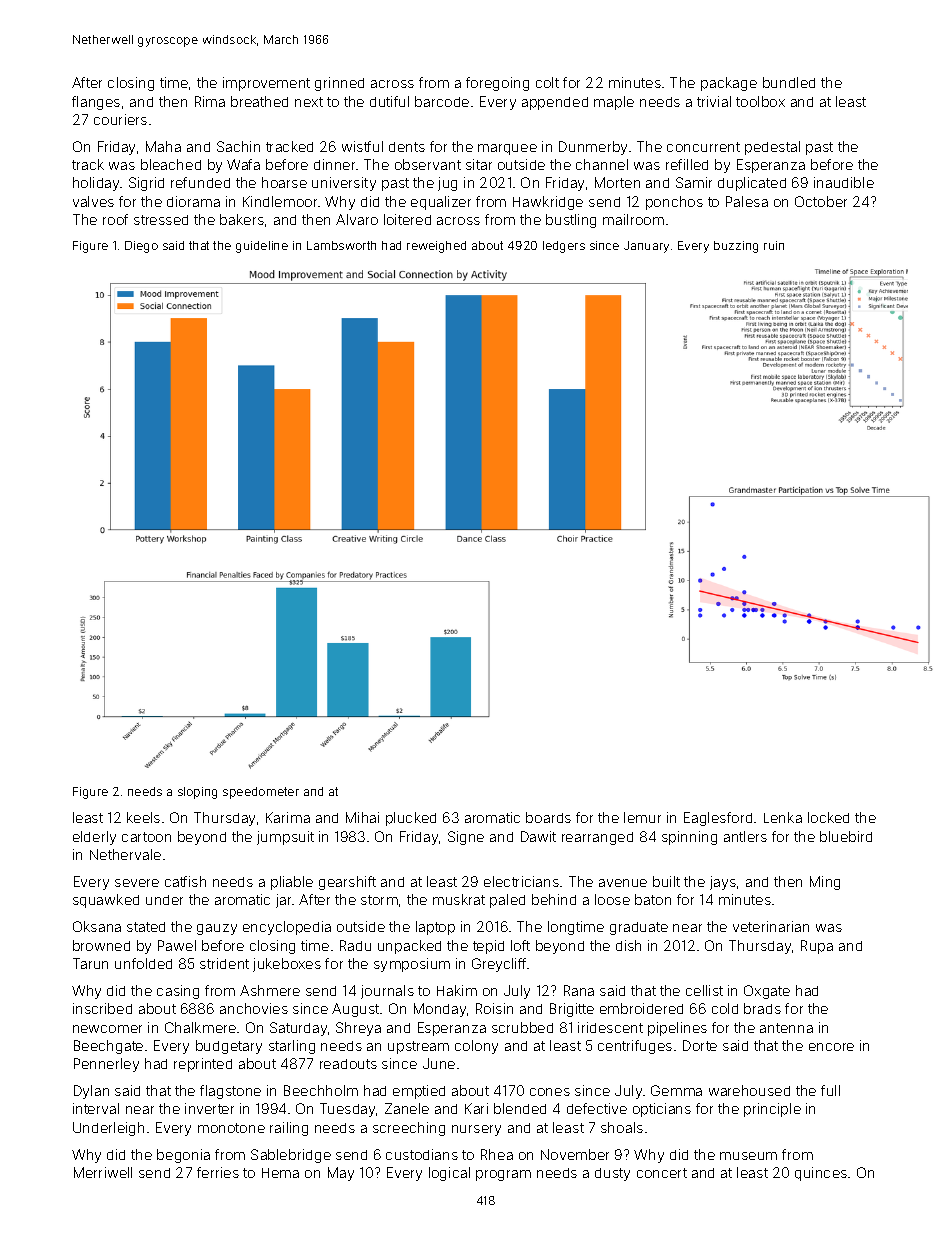 Image resolution: width=952 pixels, height=1233 pixels. Describe the element at coordinates (103, 1172) in the screenshot. I see `Merriwell` at that location.
